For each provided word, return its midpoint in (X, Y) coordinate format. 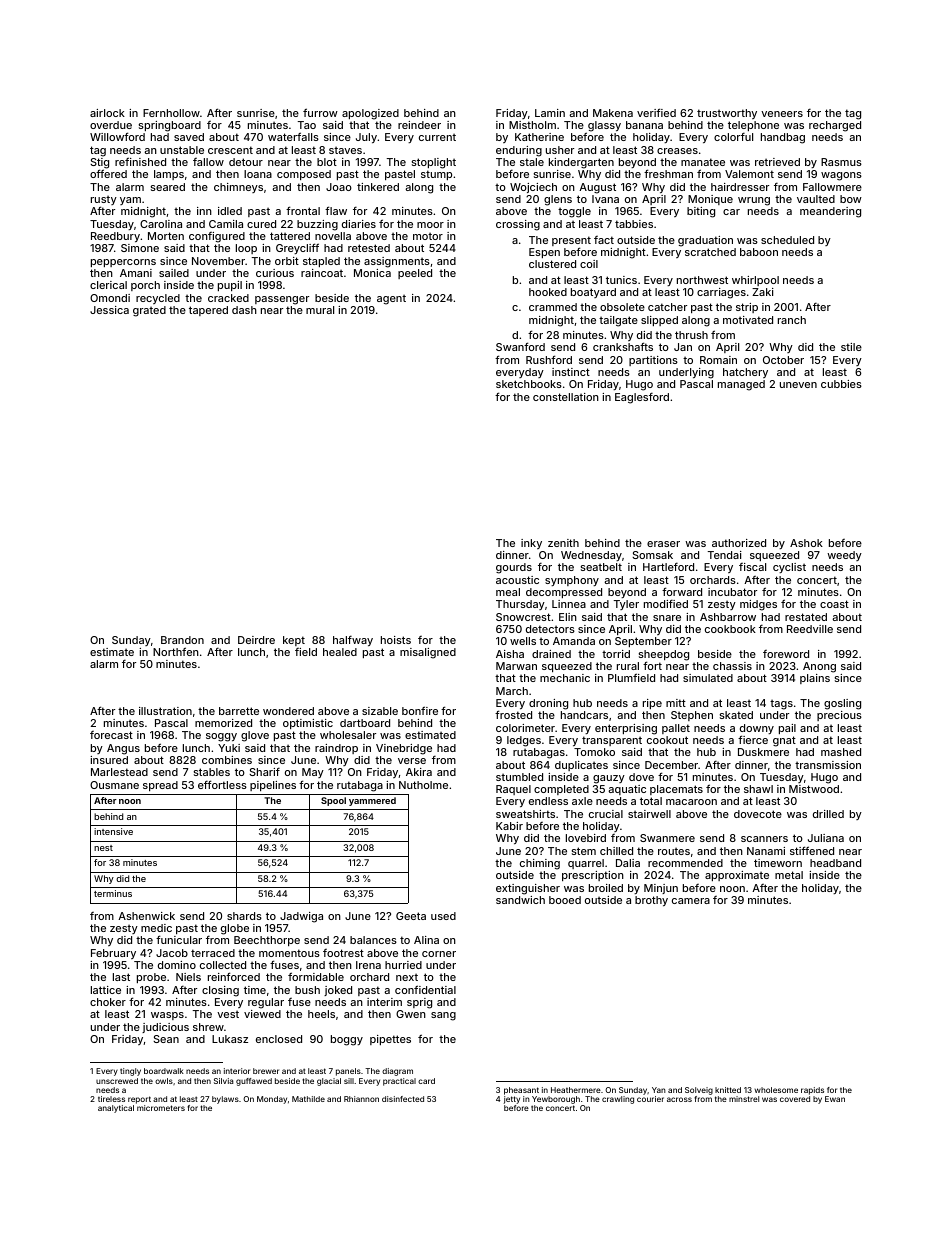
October (783, 360)
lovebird (586, 838)
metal (789, 875)
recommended (685, 863)
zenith (563, 543)
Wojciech (533, 188)
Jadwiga (301, 917)
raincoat (322, 273)
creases (677, 151)
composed (304, 175)
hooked (548, 292)
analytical (116, 1109)
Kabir (509, 826)
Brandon (182, 640)
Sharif (264, 771)
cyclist (789, 568)
